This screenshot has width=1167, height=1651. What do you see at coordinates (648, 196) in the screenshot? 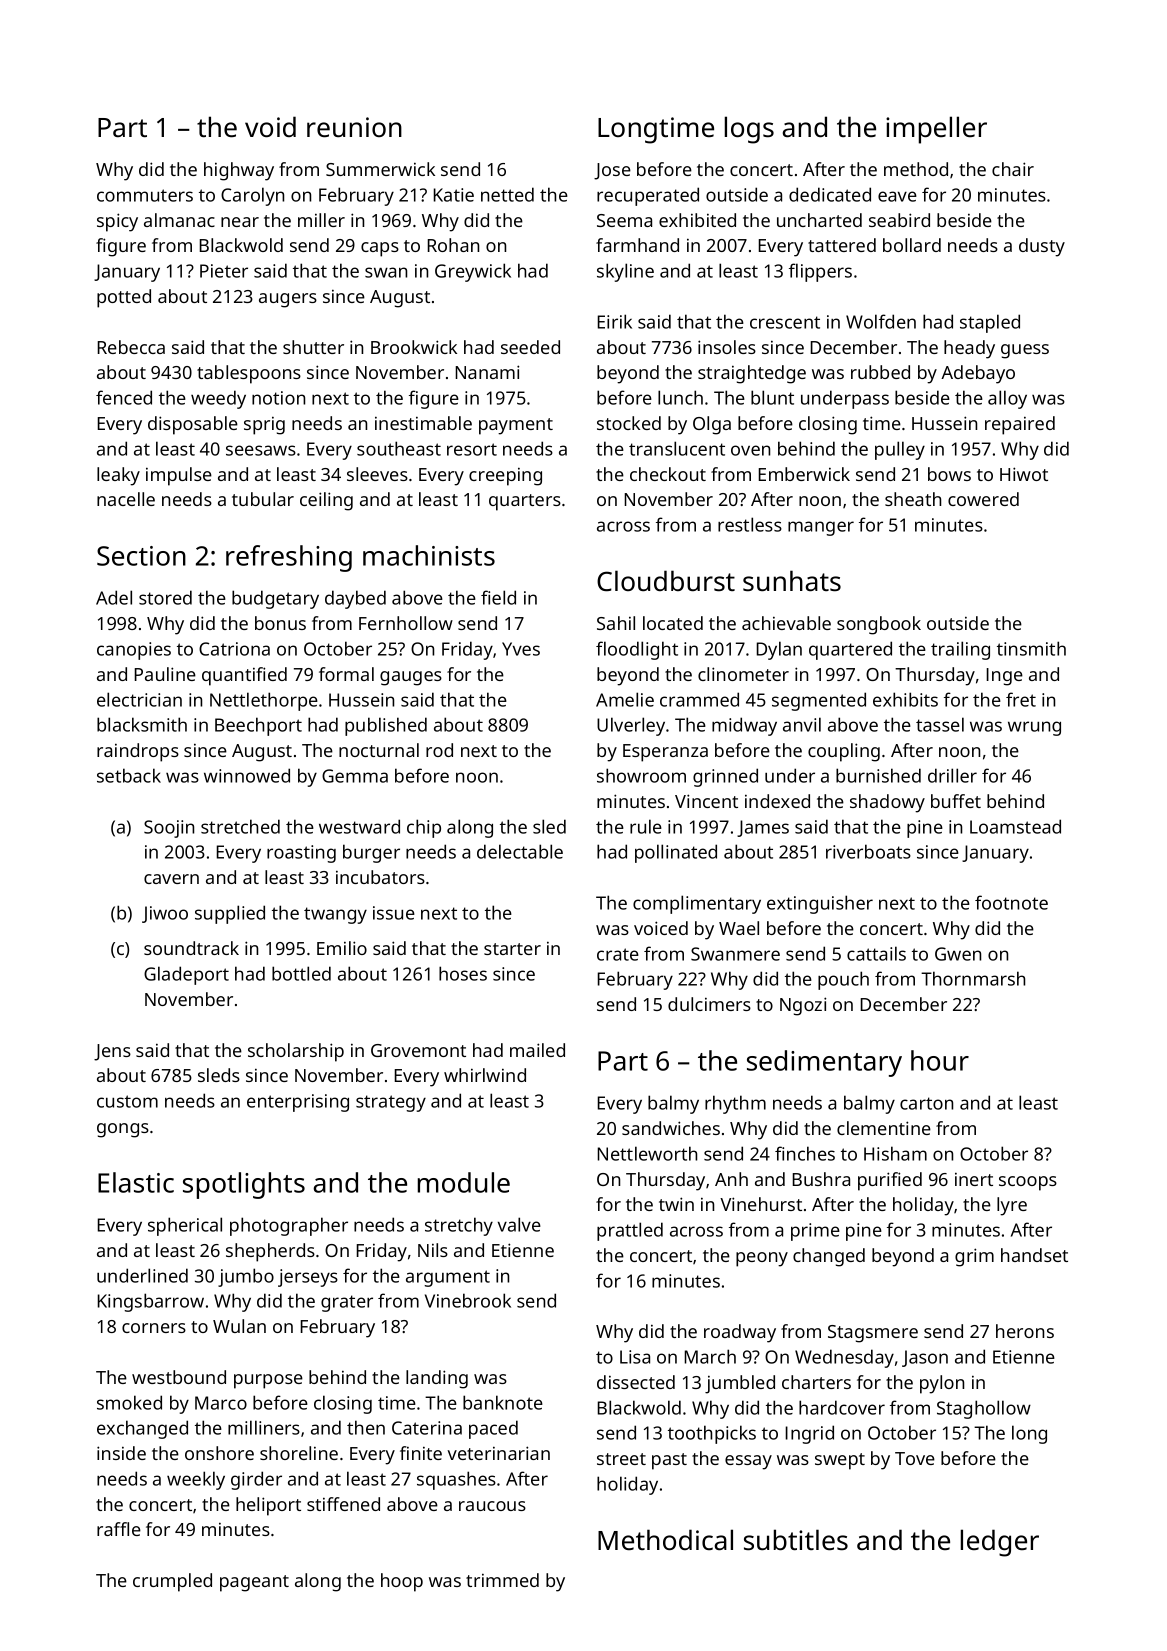
I see `recuperated` at bounding box center [648, 196].
